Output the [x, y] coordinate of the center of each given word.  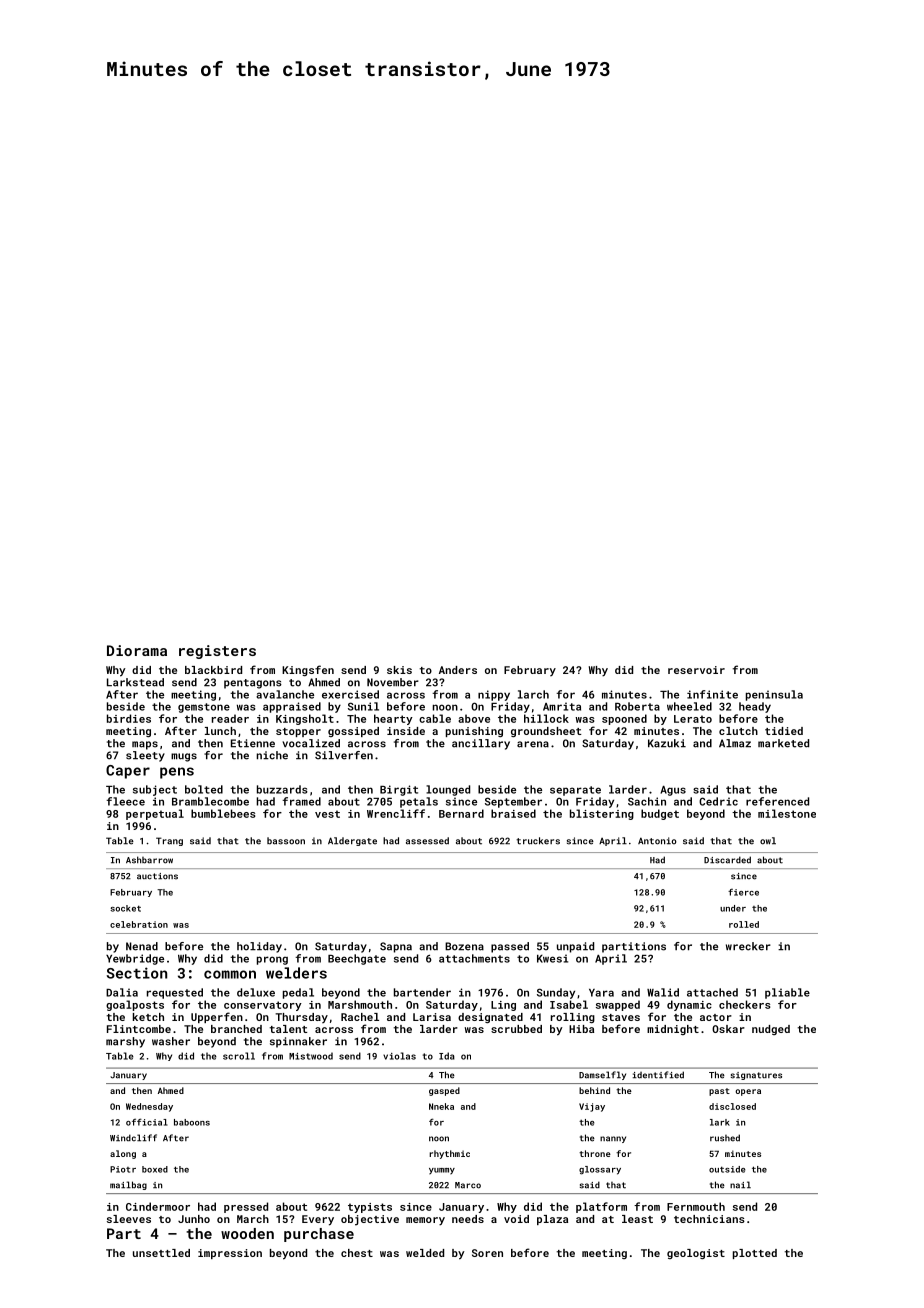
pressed [246, 1207]
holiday [259, 947]
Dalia [122, 992]
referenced [777, 801]
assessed [427, 841]
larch [533, 694]
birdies [129, 718]
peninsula [774, 695]
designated [490, 1018]
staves [621, 1017]
